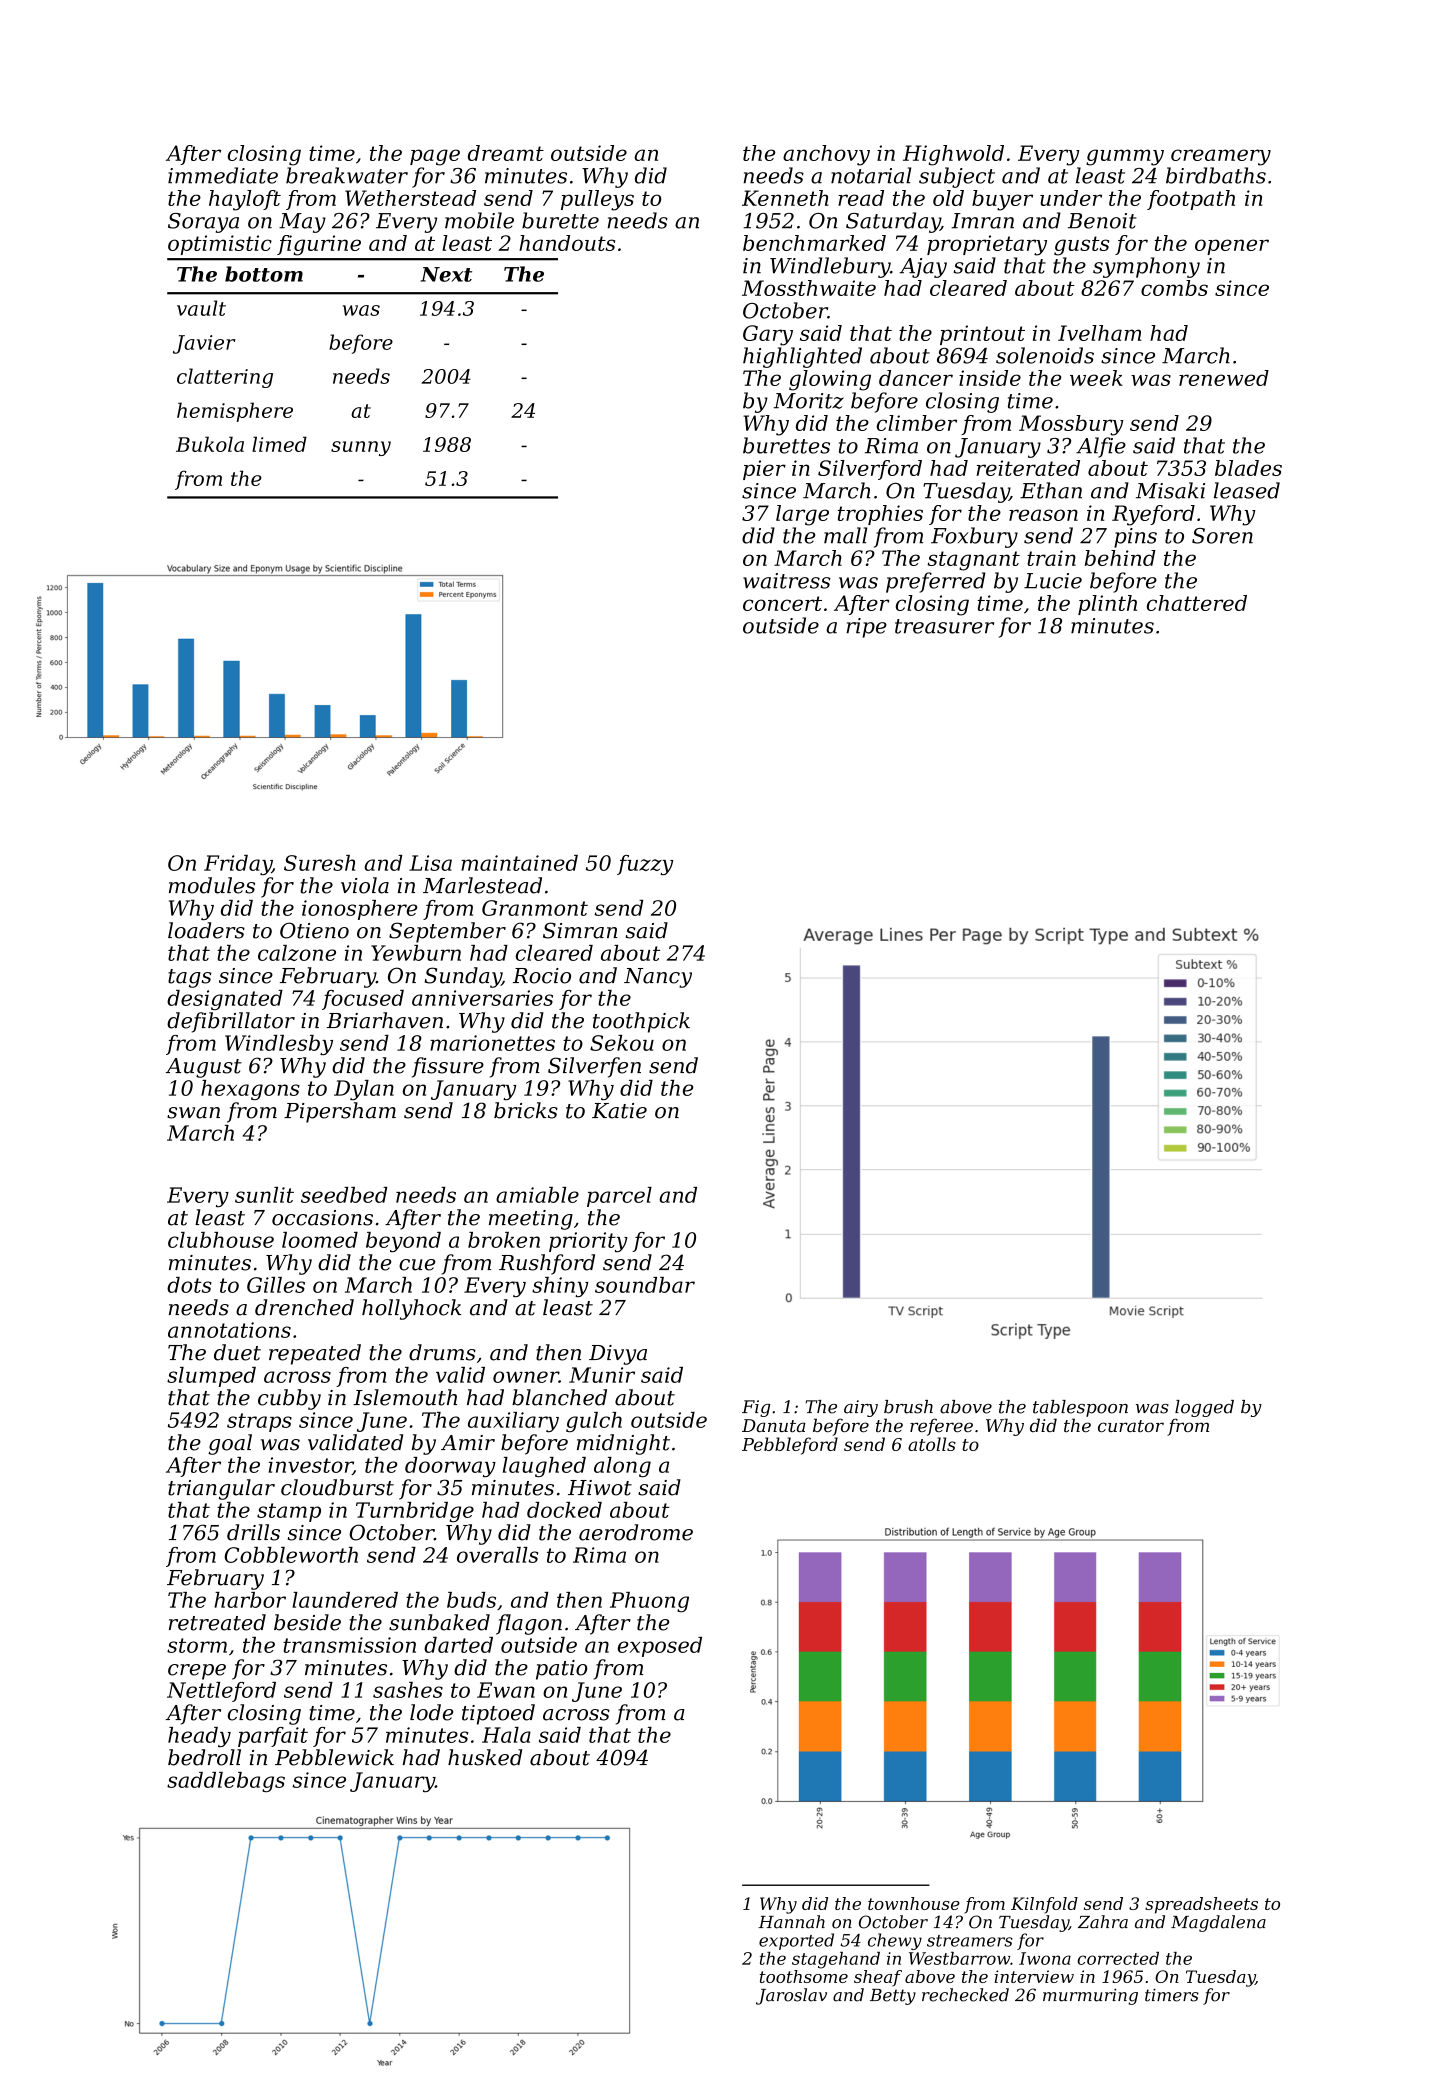  What do you see at coordinates (226, 1782) in the screenshot?
I see `saddlebags` at bounding box center [226, 1782].
